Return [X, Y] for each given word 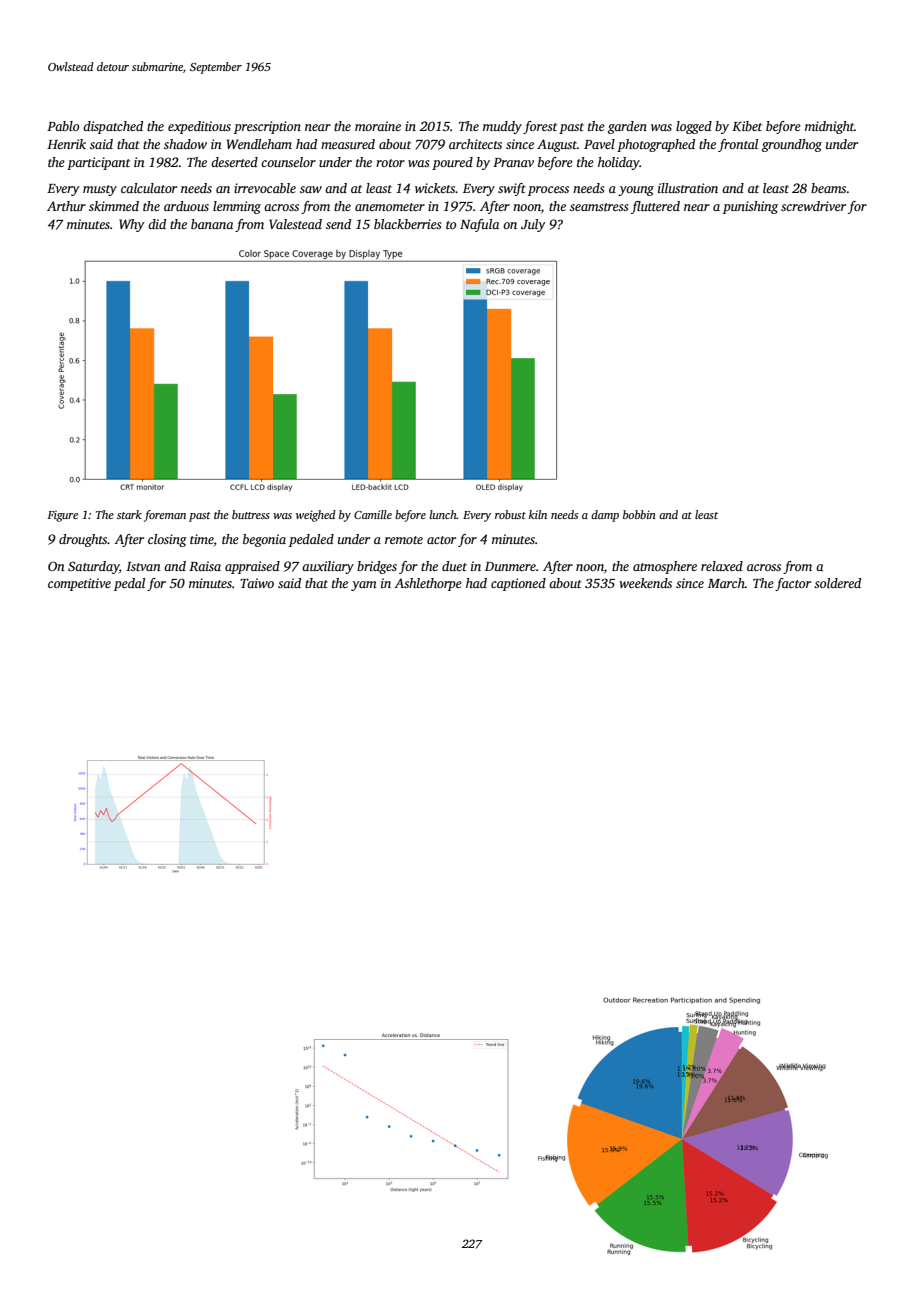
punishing [750, 207]
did [157, 224]
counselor [288, 162]
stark [129, 514]
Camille [373, 514]
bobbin [639, 514]
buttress [251, 514]
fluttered [655, 207]
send [338, 224]
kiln [538, 514]
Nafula [479, 225]
